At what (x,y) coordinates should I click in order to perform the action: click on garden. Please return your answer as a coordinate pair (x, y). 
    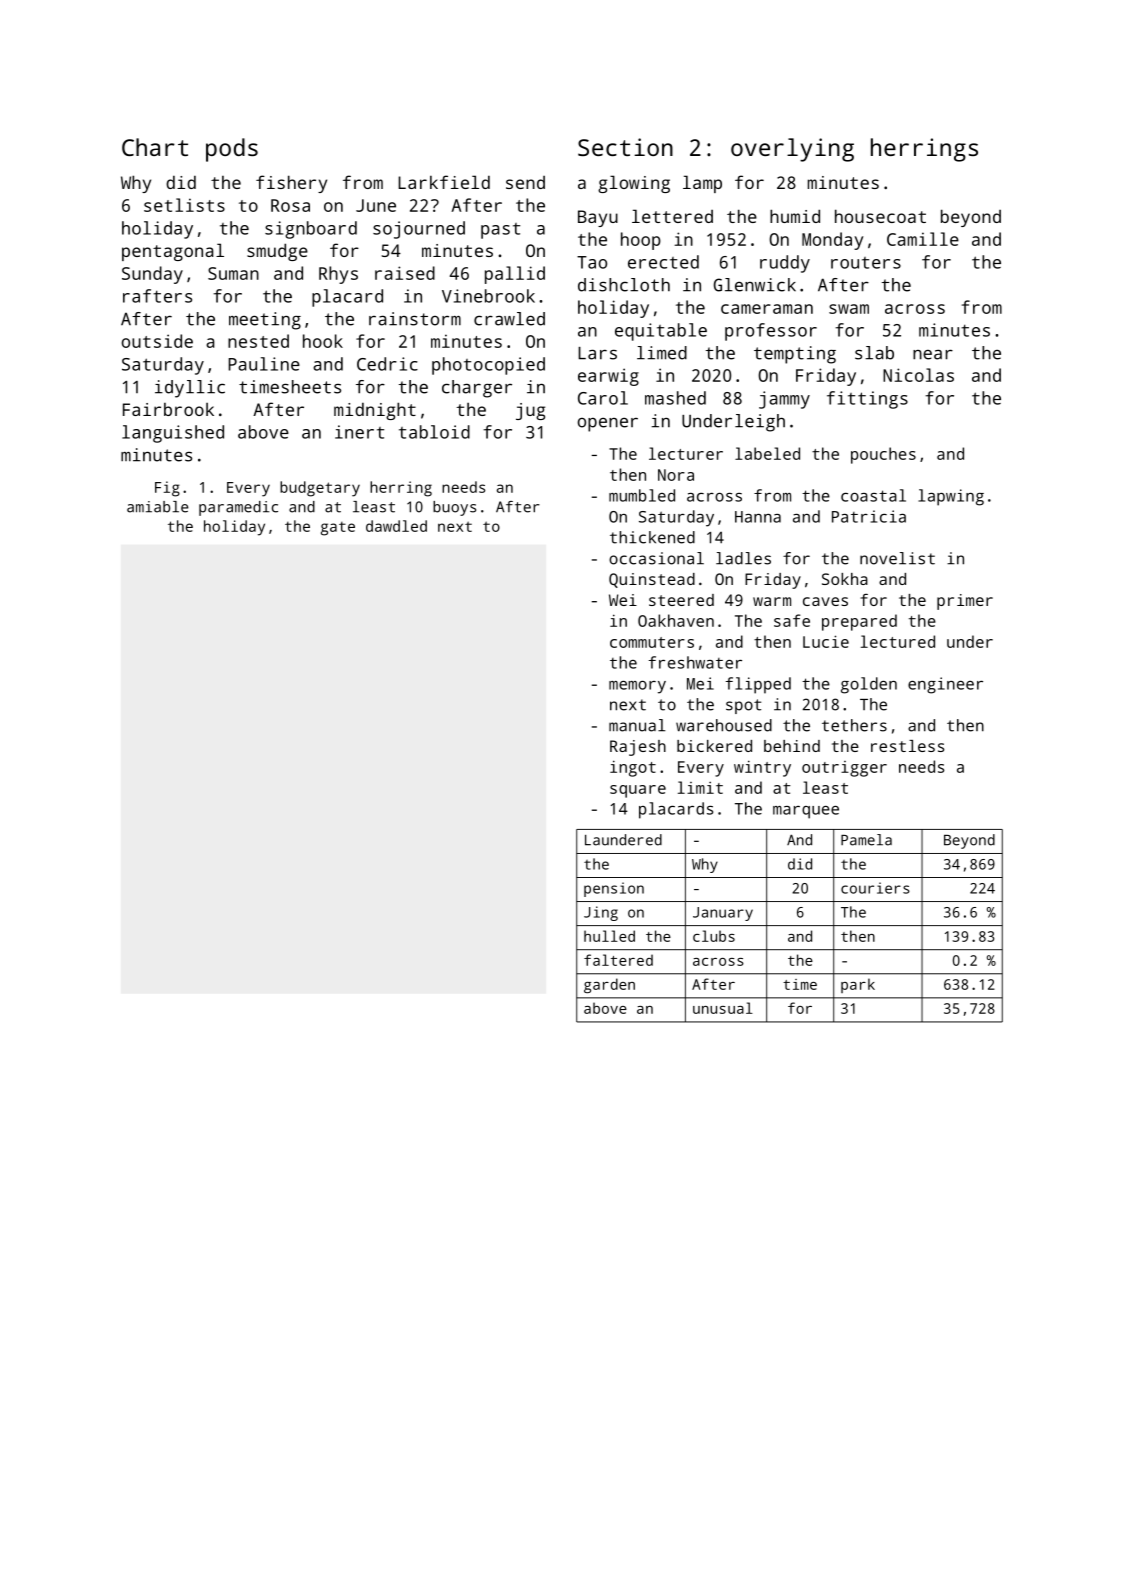
    Looking at the image, I should click on (609, 985).
